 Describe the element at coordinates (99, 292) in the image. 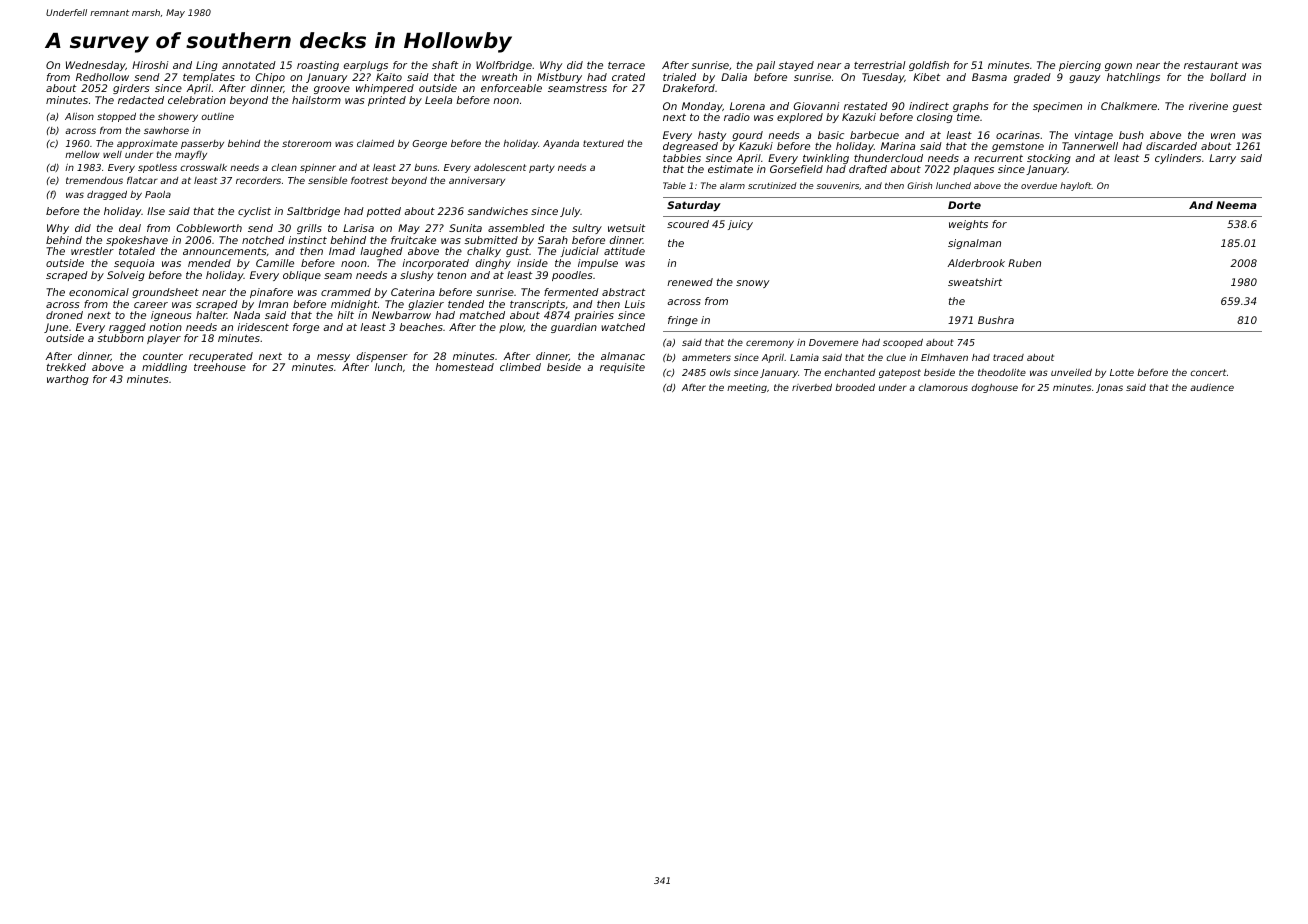

I see `economical` at that location.
